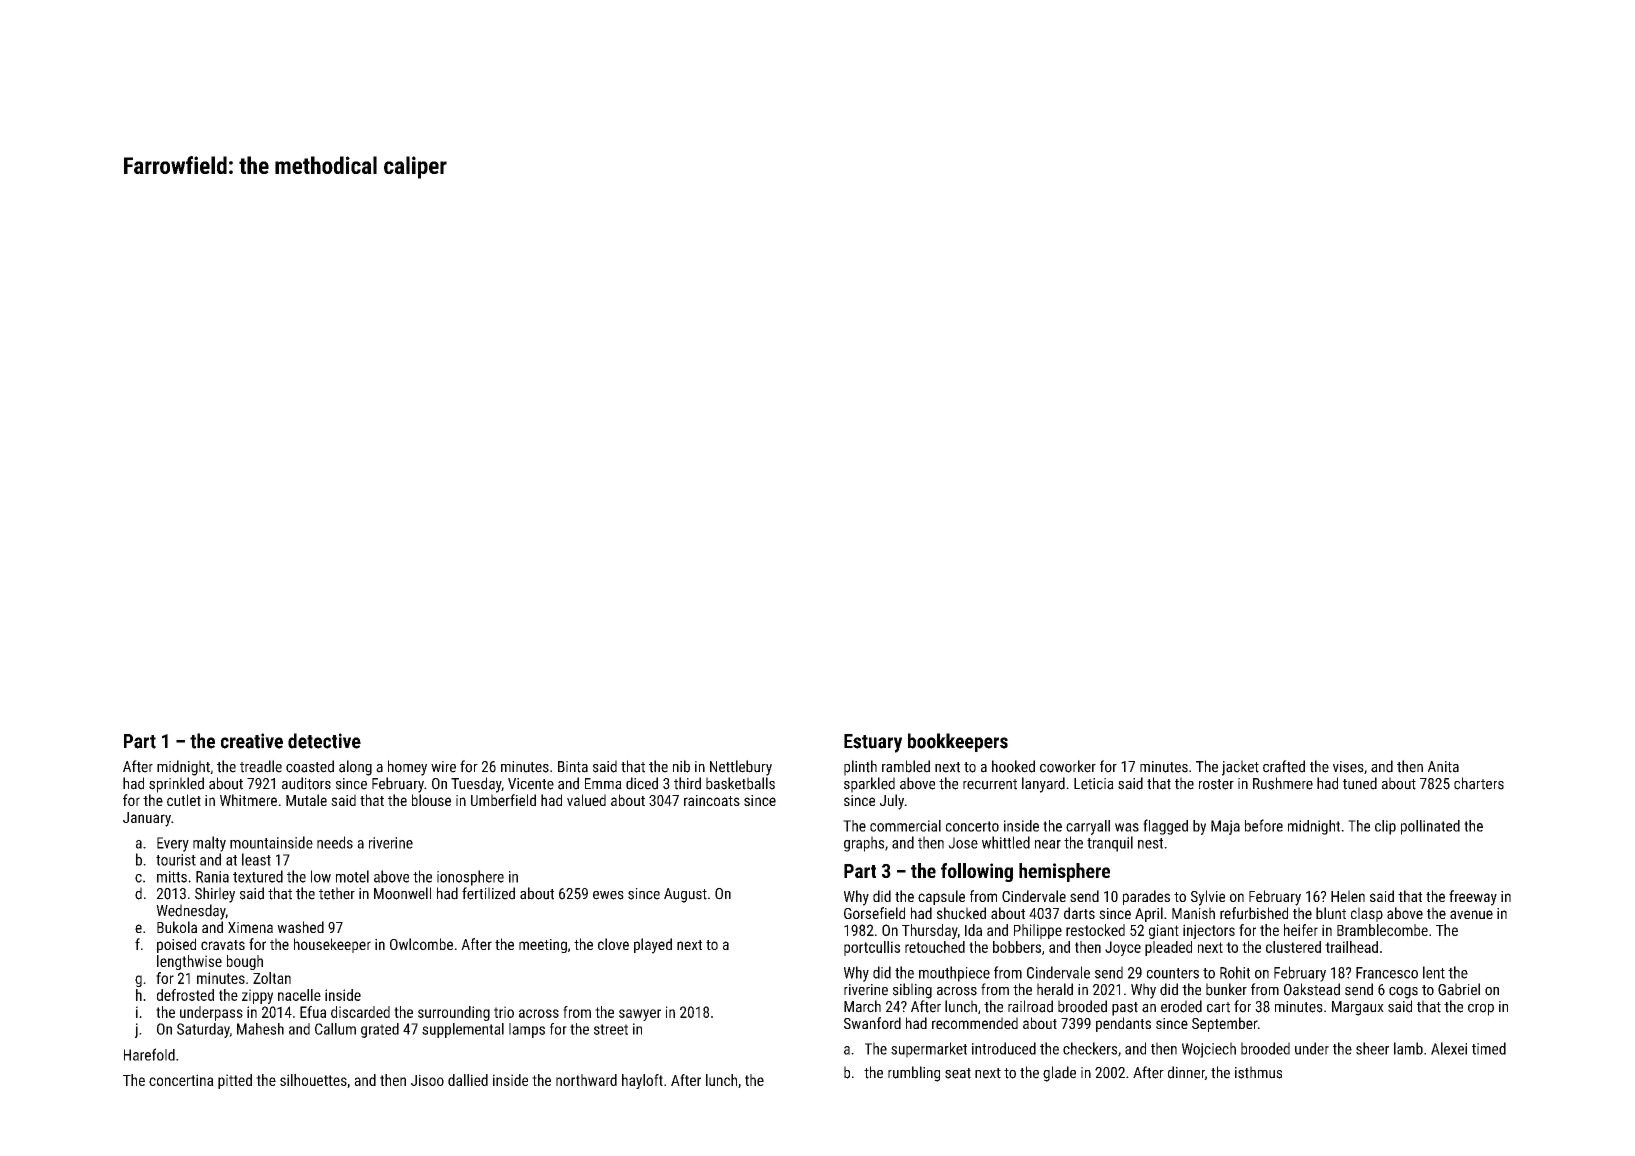  I want to click on creative, so click(252, 741).
